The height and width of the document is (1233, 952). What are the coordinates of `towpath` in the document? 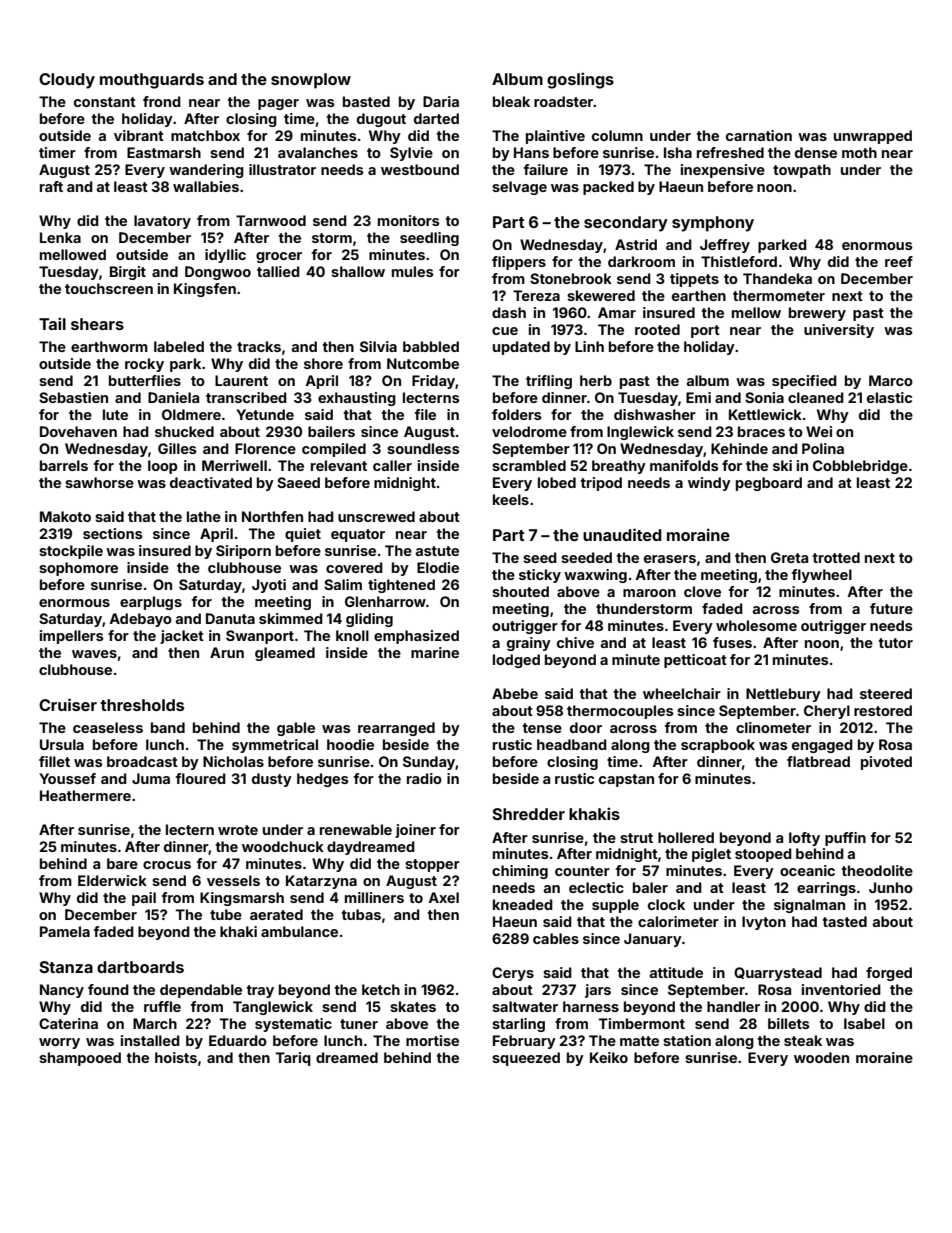 It's located at (802, 171).
